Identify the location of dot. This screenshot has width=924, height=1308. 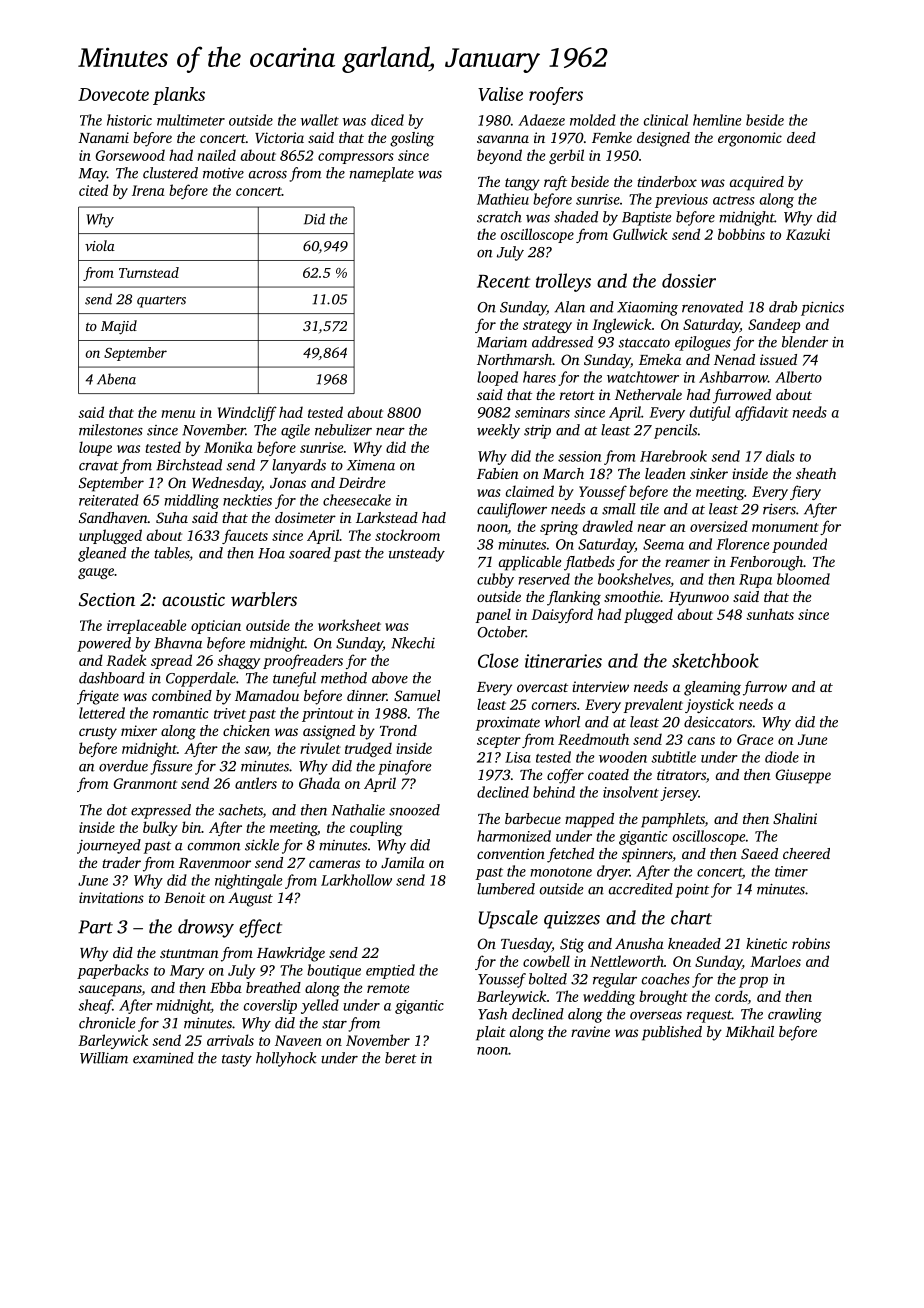
(117, 810).
